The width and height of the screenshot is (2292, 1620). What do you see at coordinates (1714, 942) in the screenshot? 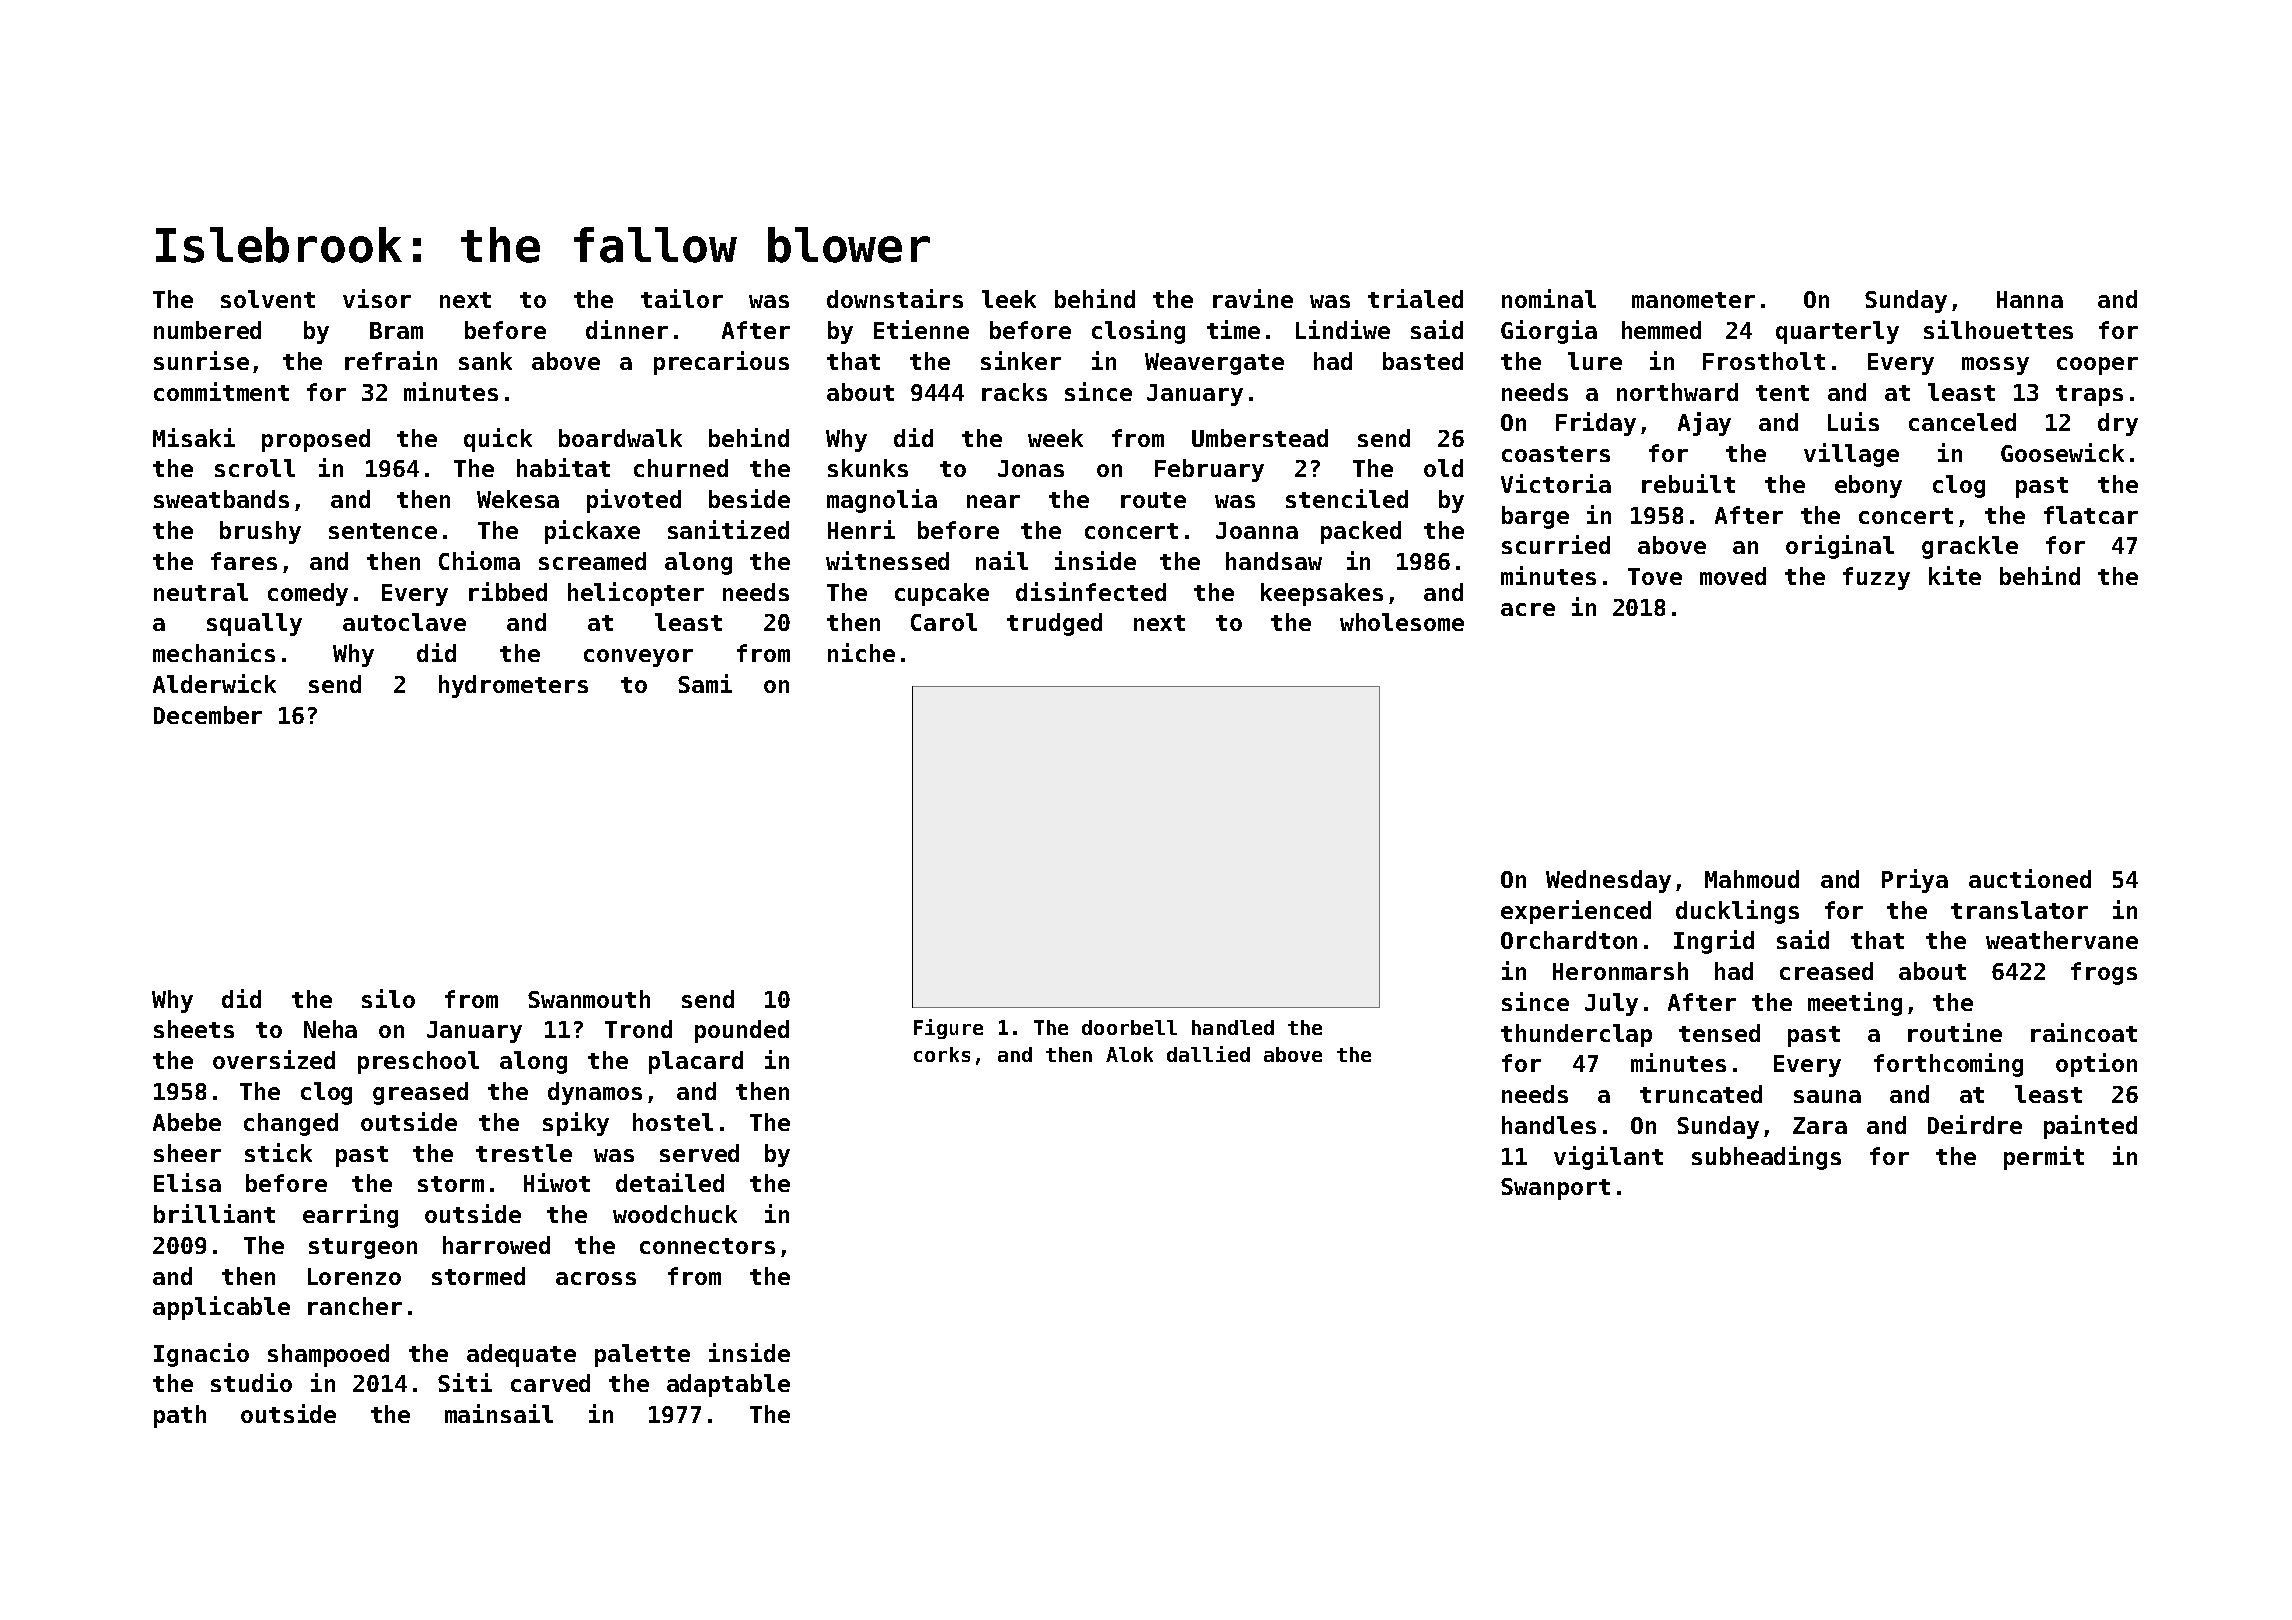
I see `Ingrid` at bounding box center [1714, 942].
